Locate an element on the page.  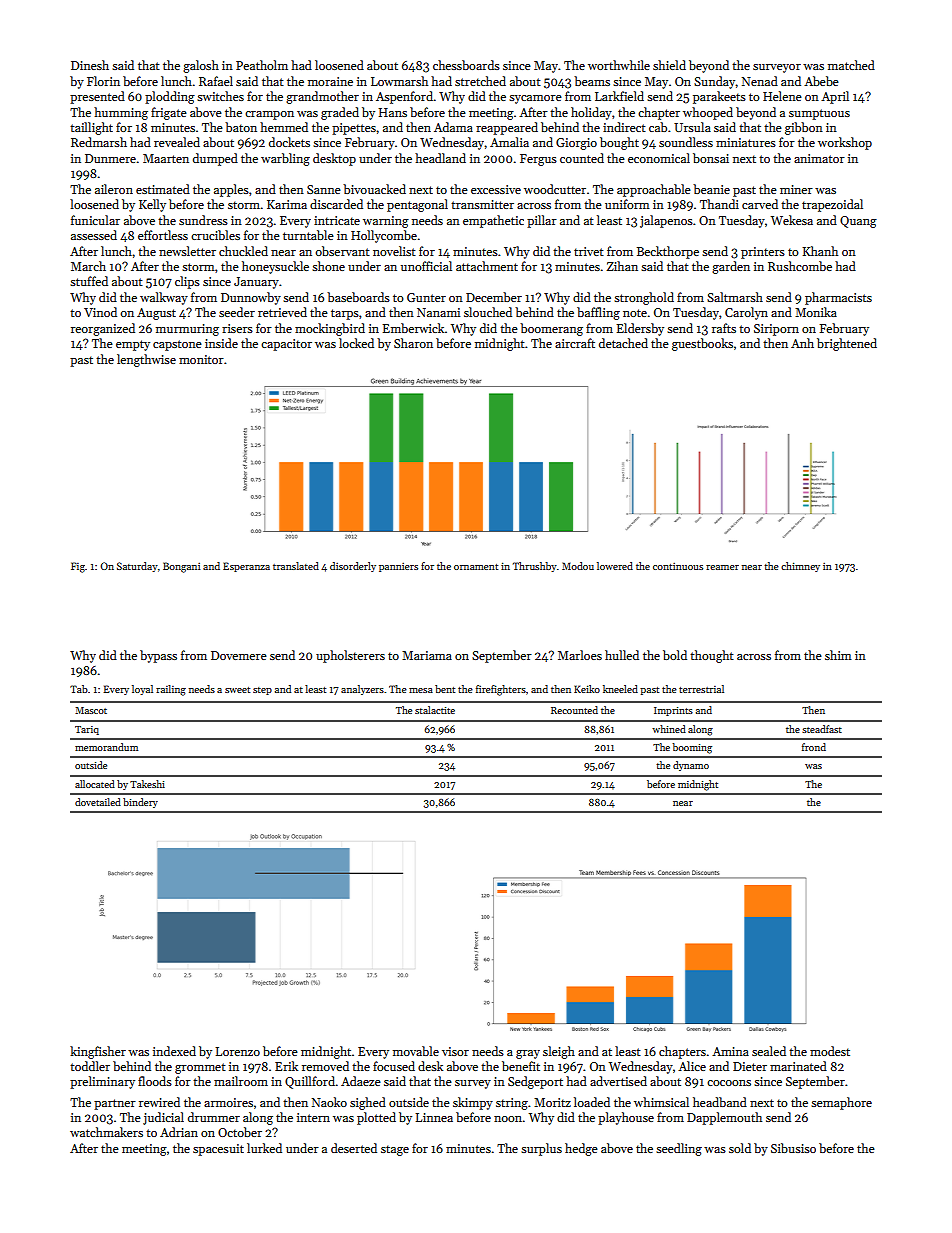
surplus is located at coordinates (541, 1149).
